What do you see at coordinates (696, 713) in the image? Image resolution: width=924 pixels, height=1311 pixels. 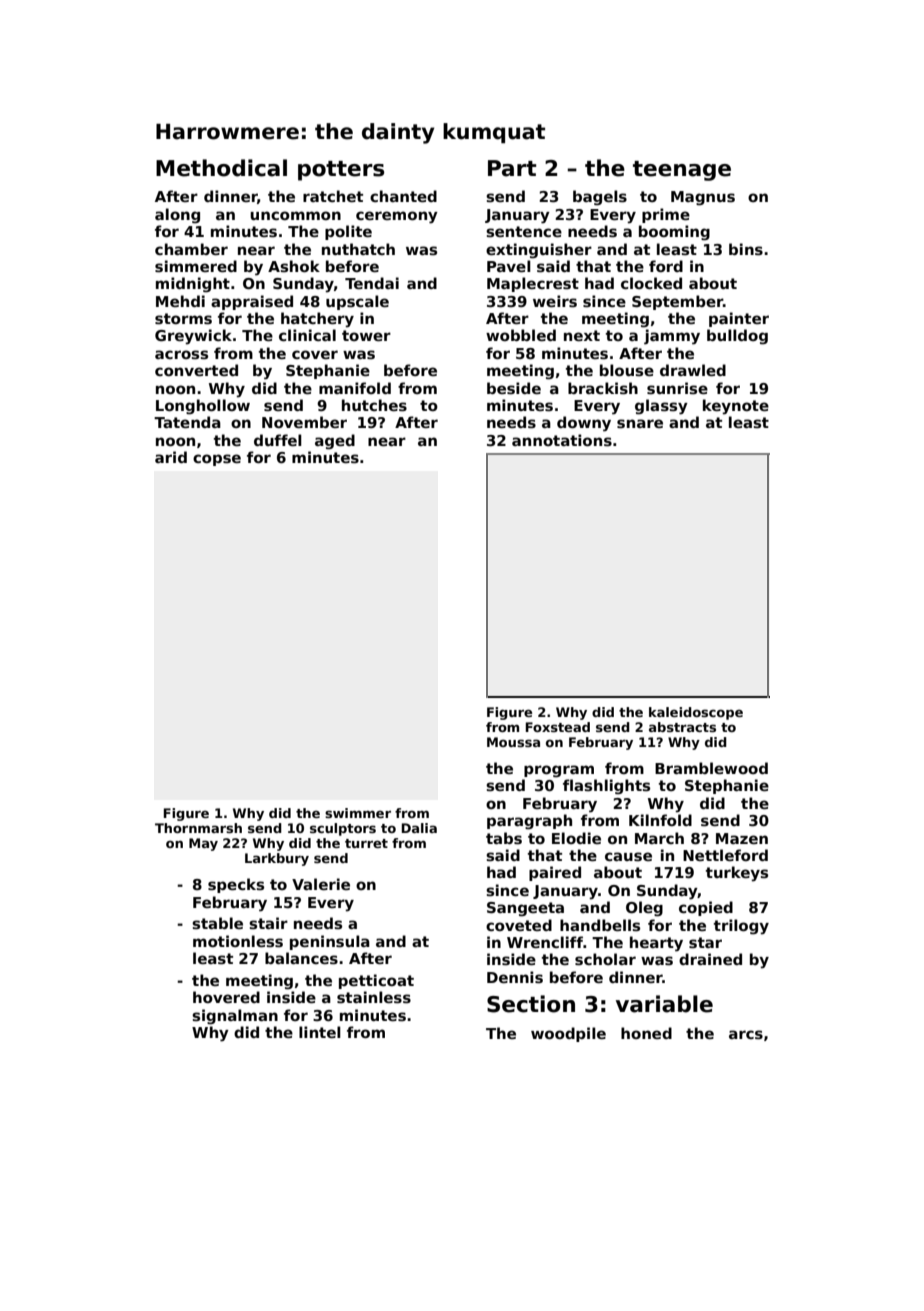 I see `kaleidoscope` at bounding box center [696, 713].
